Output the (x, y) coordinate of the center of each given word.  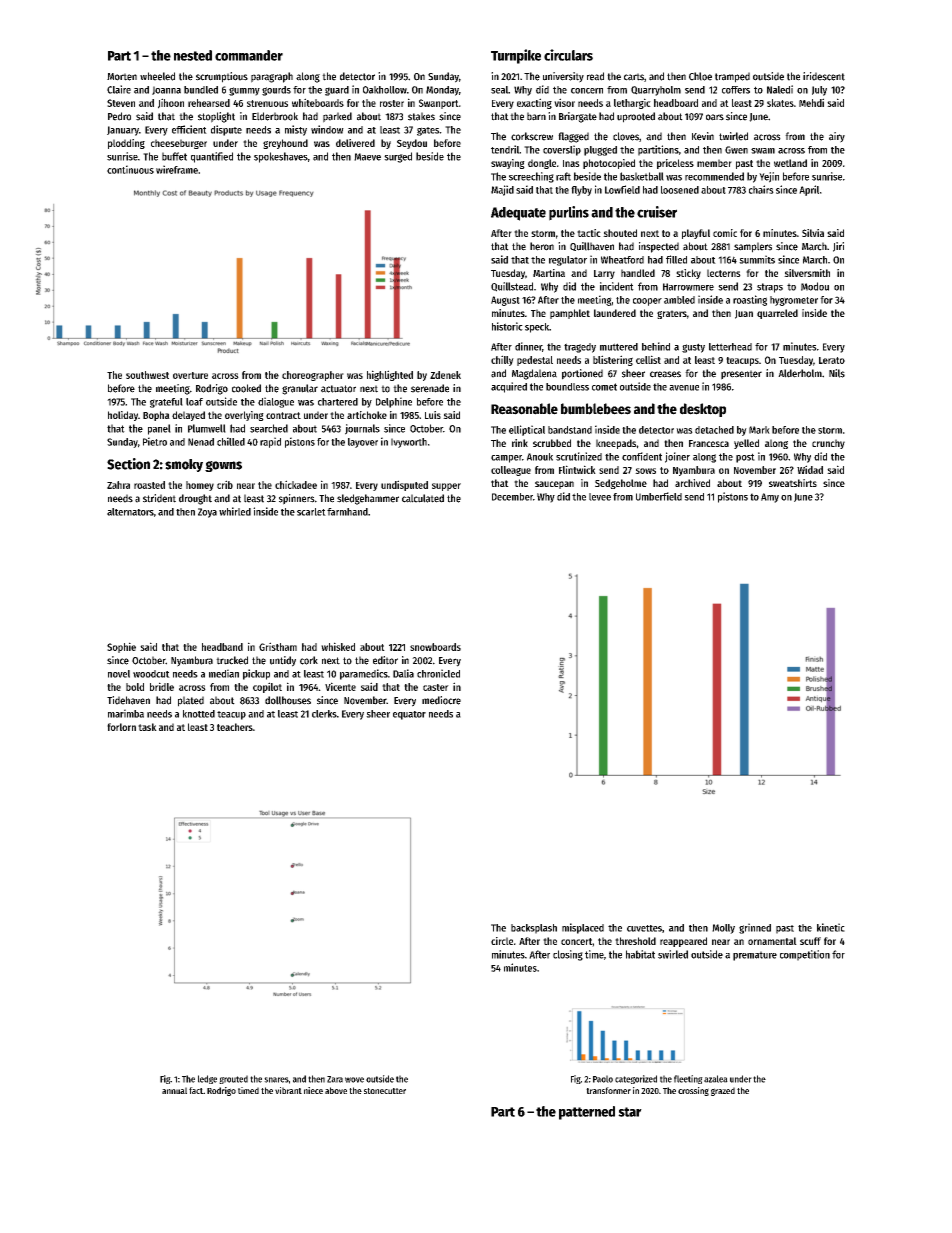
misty (296, 130)
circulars (568, 55)
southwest (147, 375)
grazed (723, 1091)
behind (656, 346)
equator (409, 715)
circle (502, 941)
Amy (770, 498)
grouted (233, 1079)
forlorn (121, 727)
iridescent (824, 76)
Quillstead (512, 287)
